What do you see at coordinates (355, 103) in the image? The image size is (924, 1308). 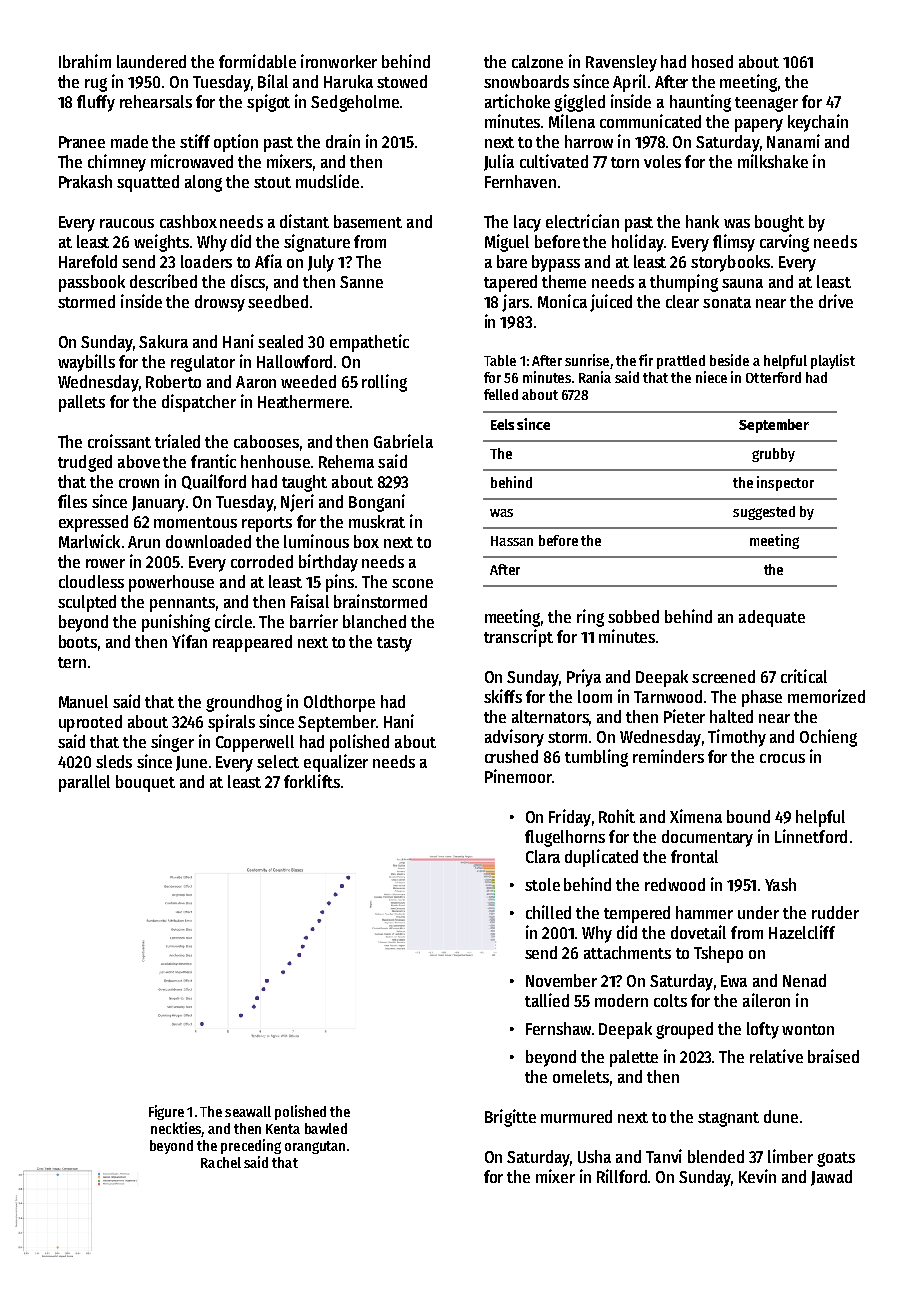 I see `Sedgeholme` at bounding box center [355, 103].
